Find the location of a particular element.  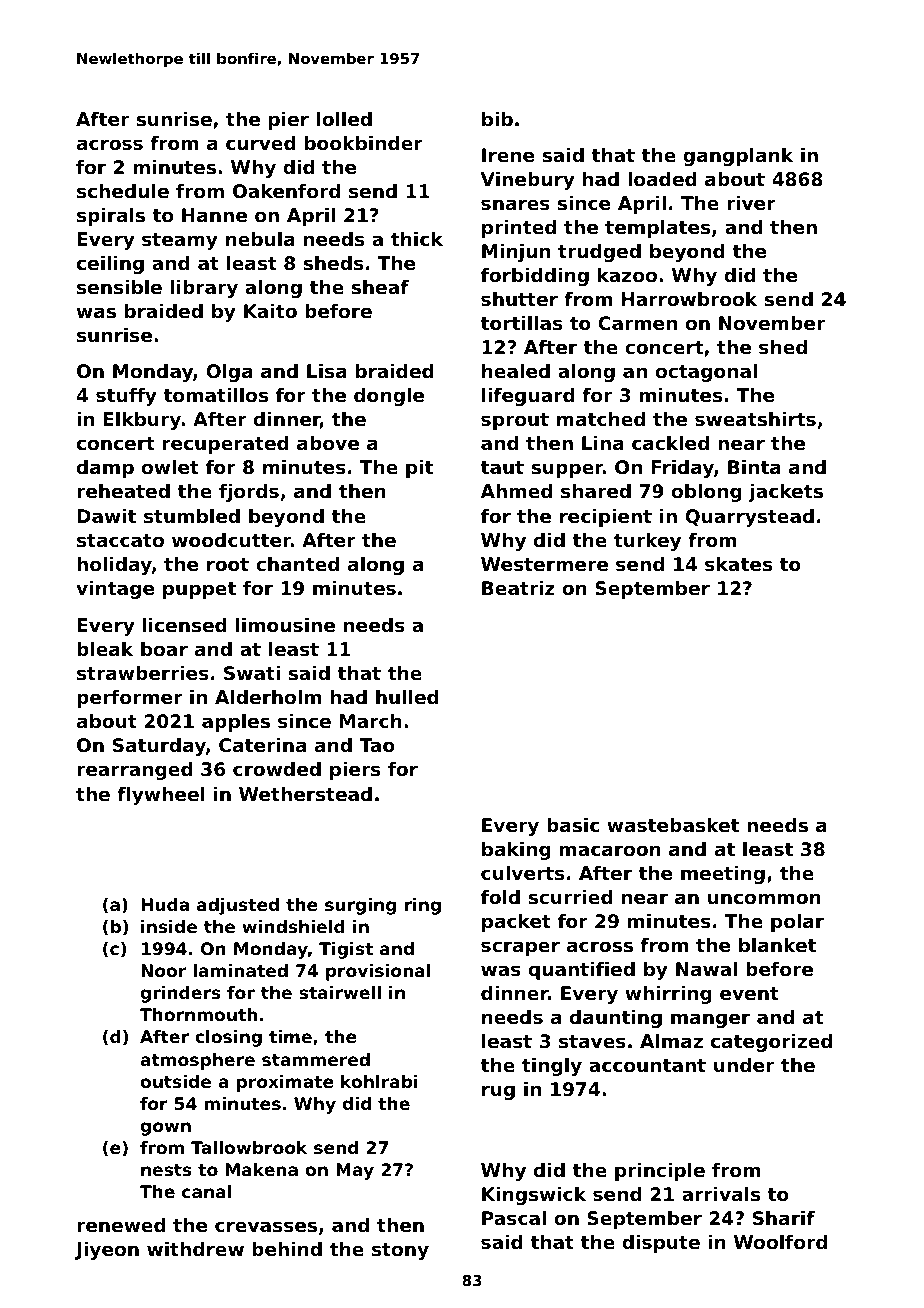

Jiyeon is located at coordinates (107, 1251).
